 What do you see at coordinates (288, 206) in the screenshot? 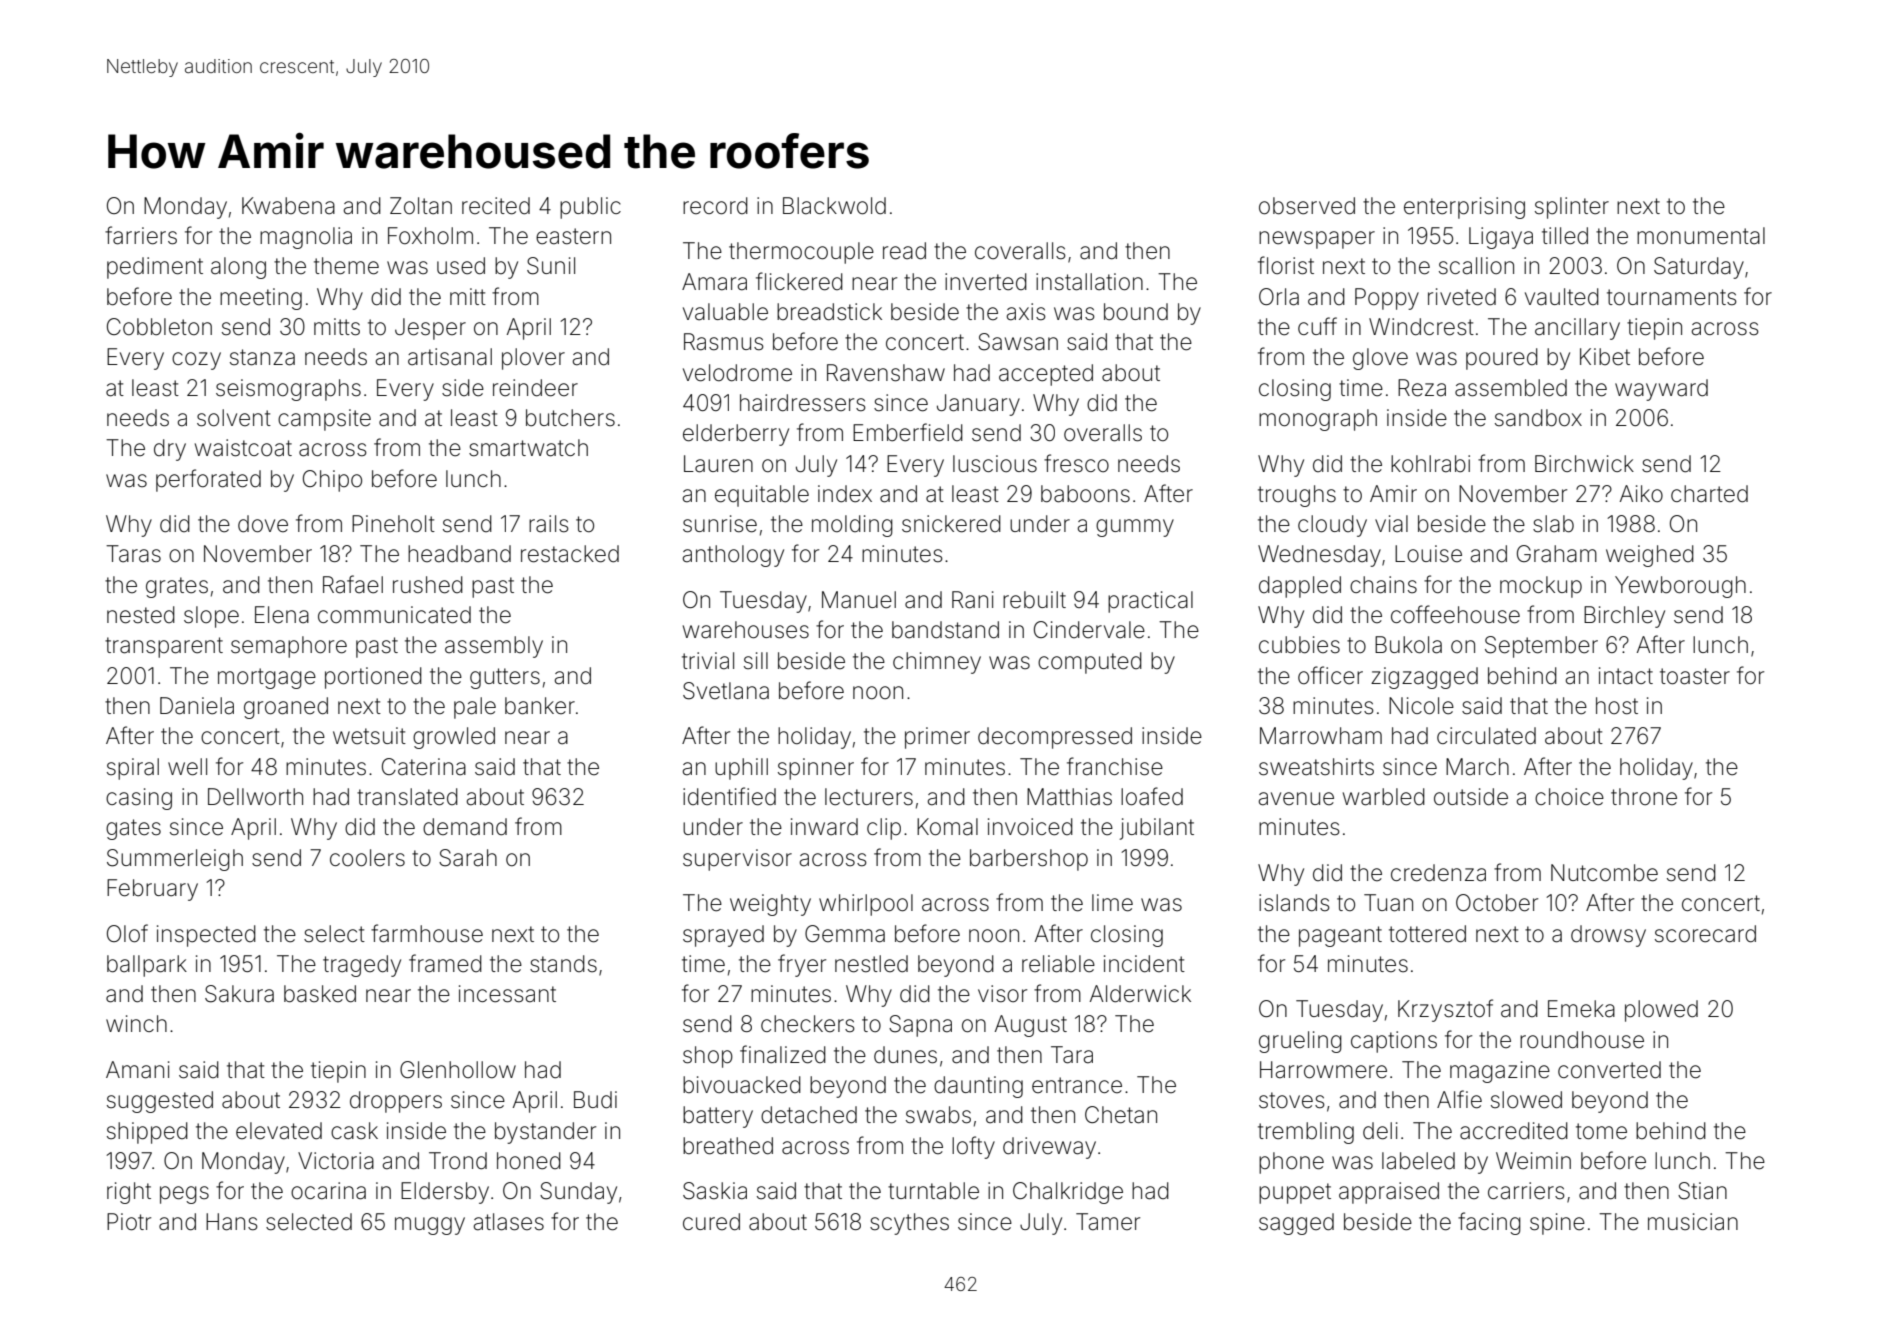
I see `Kwabena` at bounding box center [288, 206].
